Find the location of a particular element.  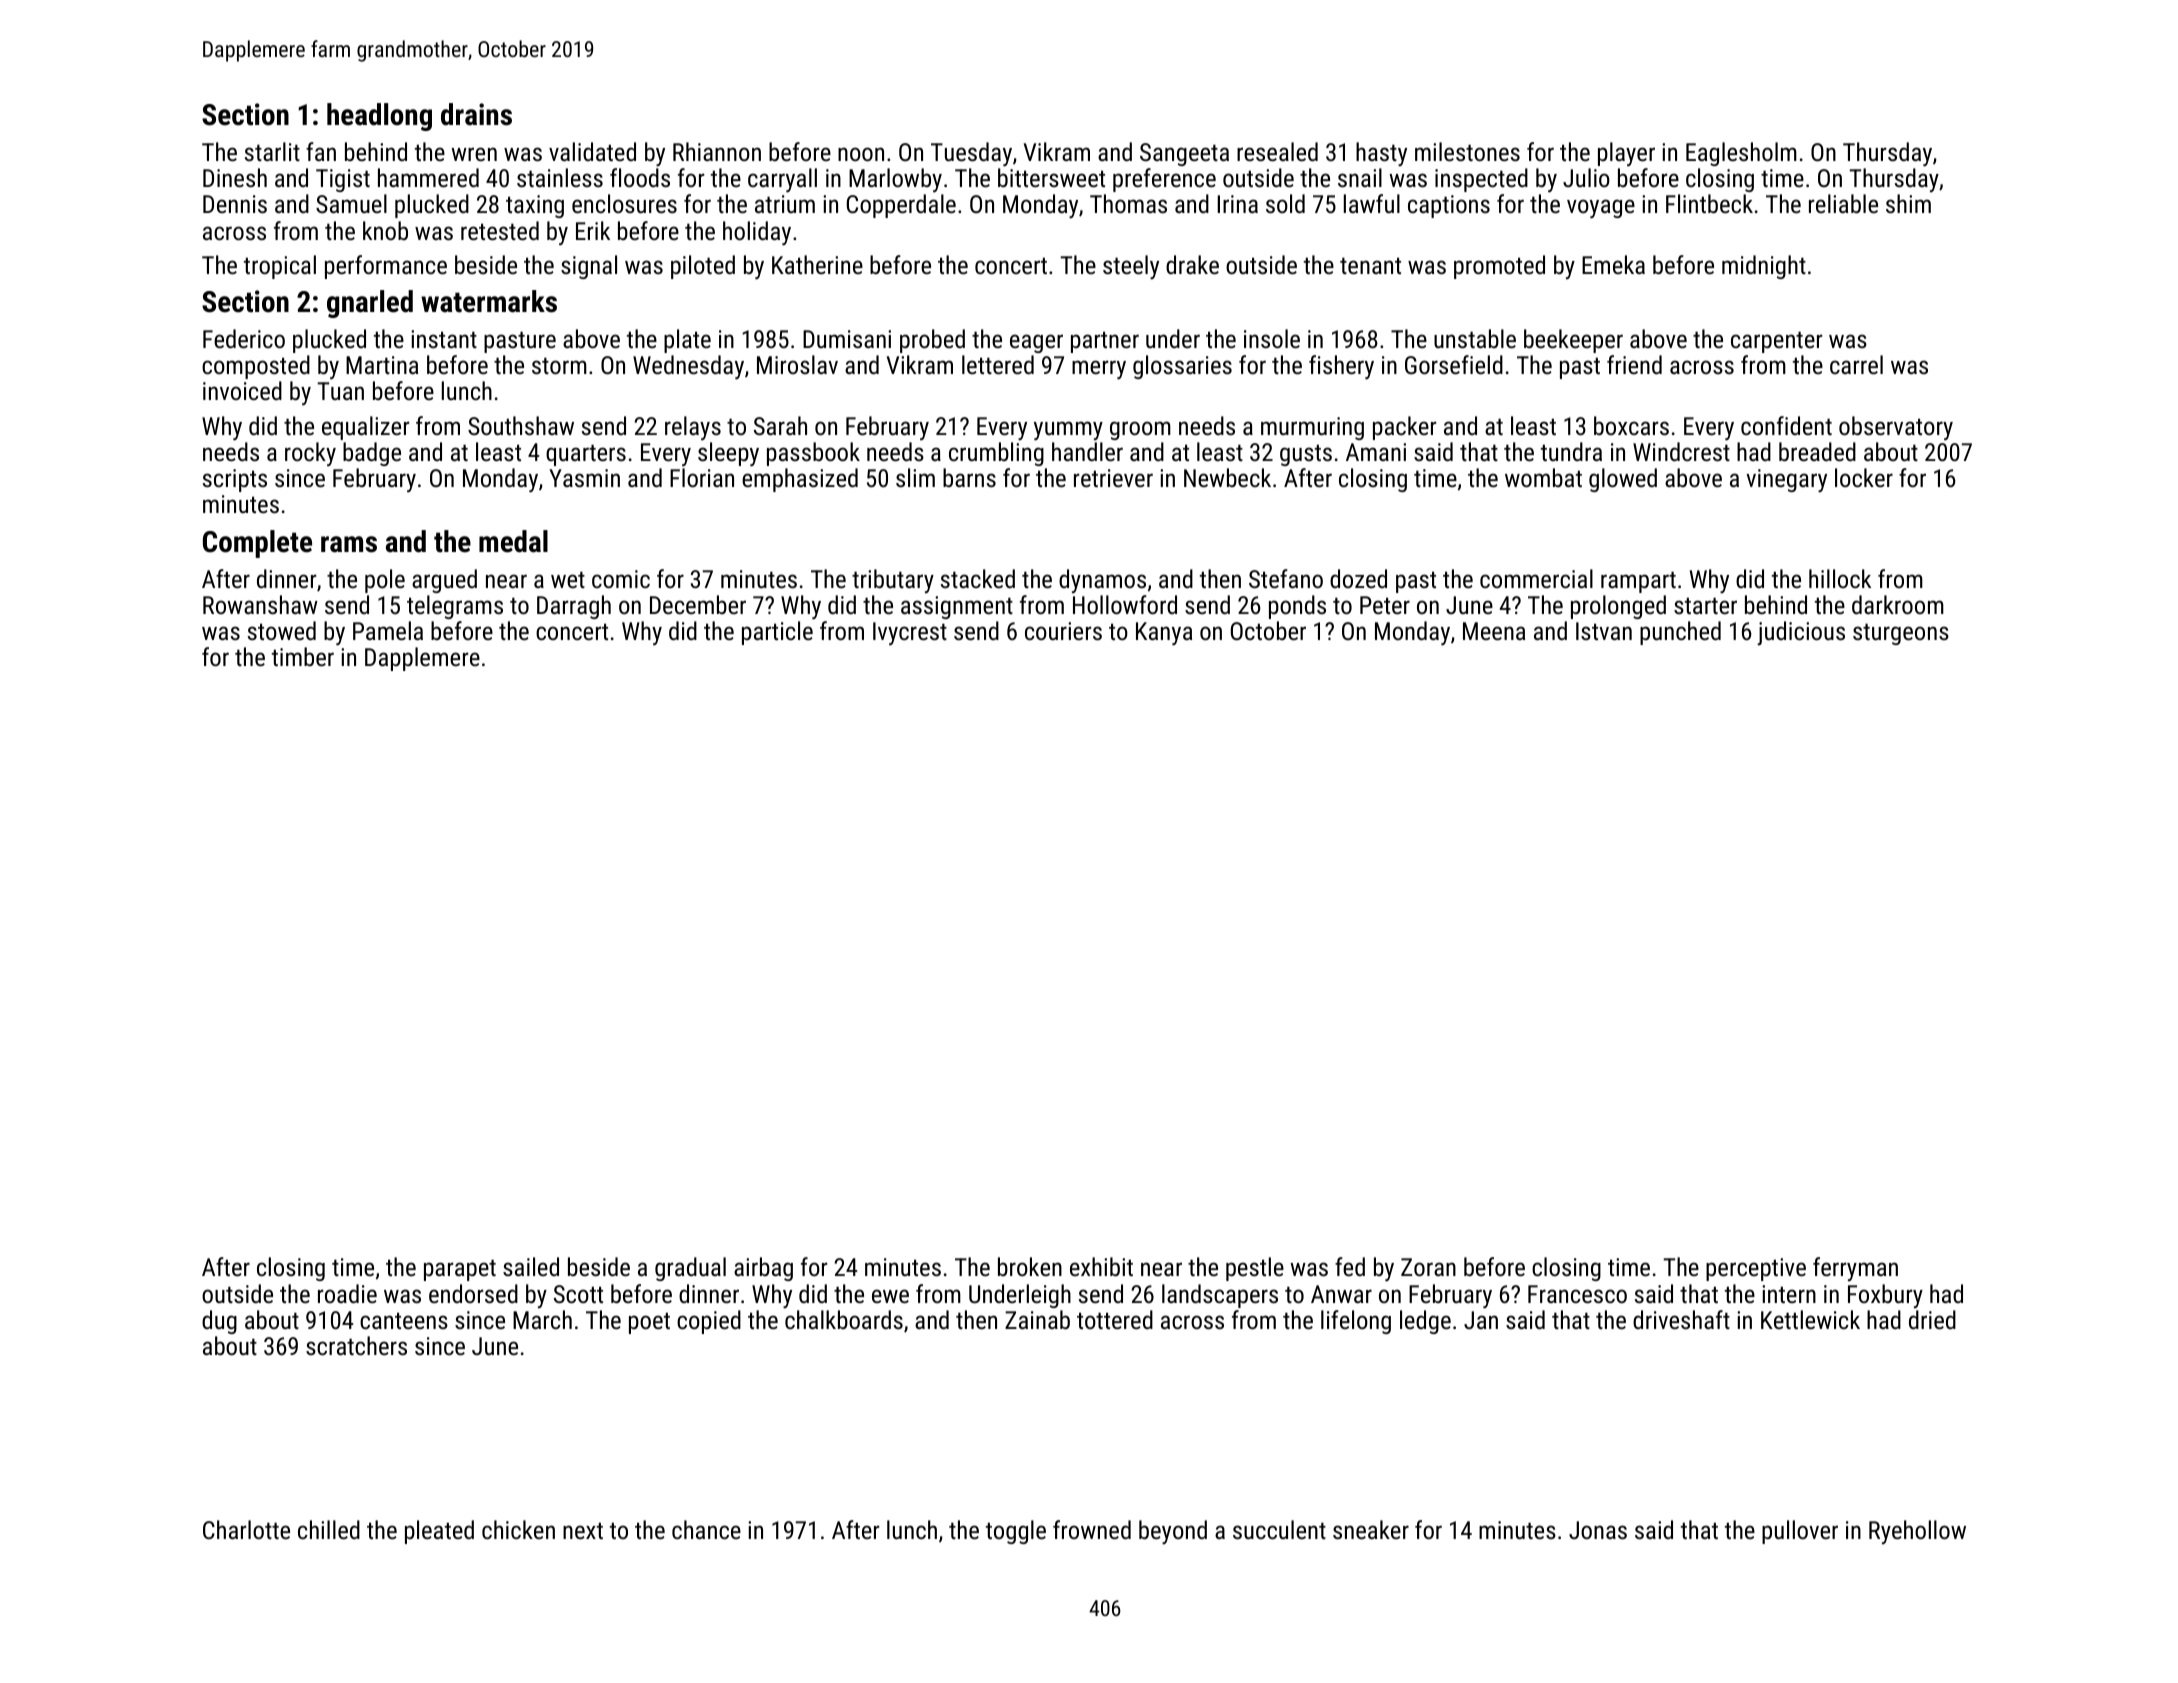

pleated is located at coordinates (439, 1532).
